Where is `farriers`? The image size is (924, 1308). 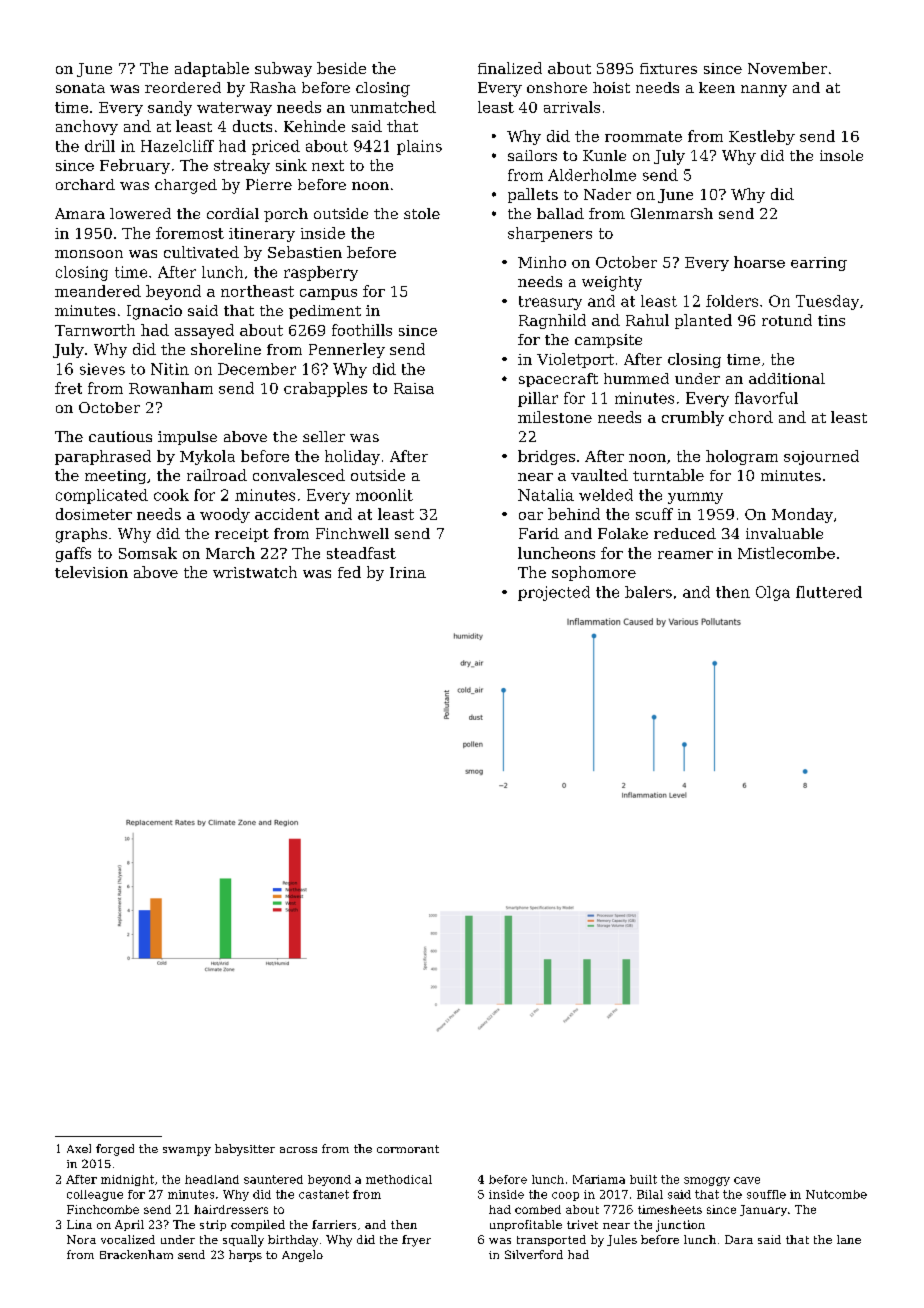
farriers is located at coordinates (334, 1224).
